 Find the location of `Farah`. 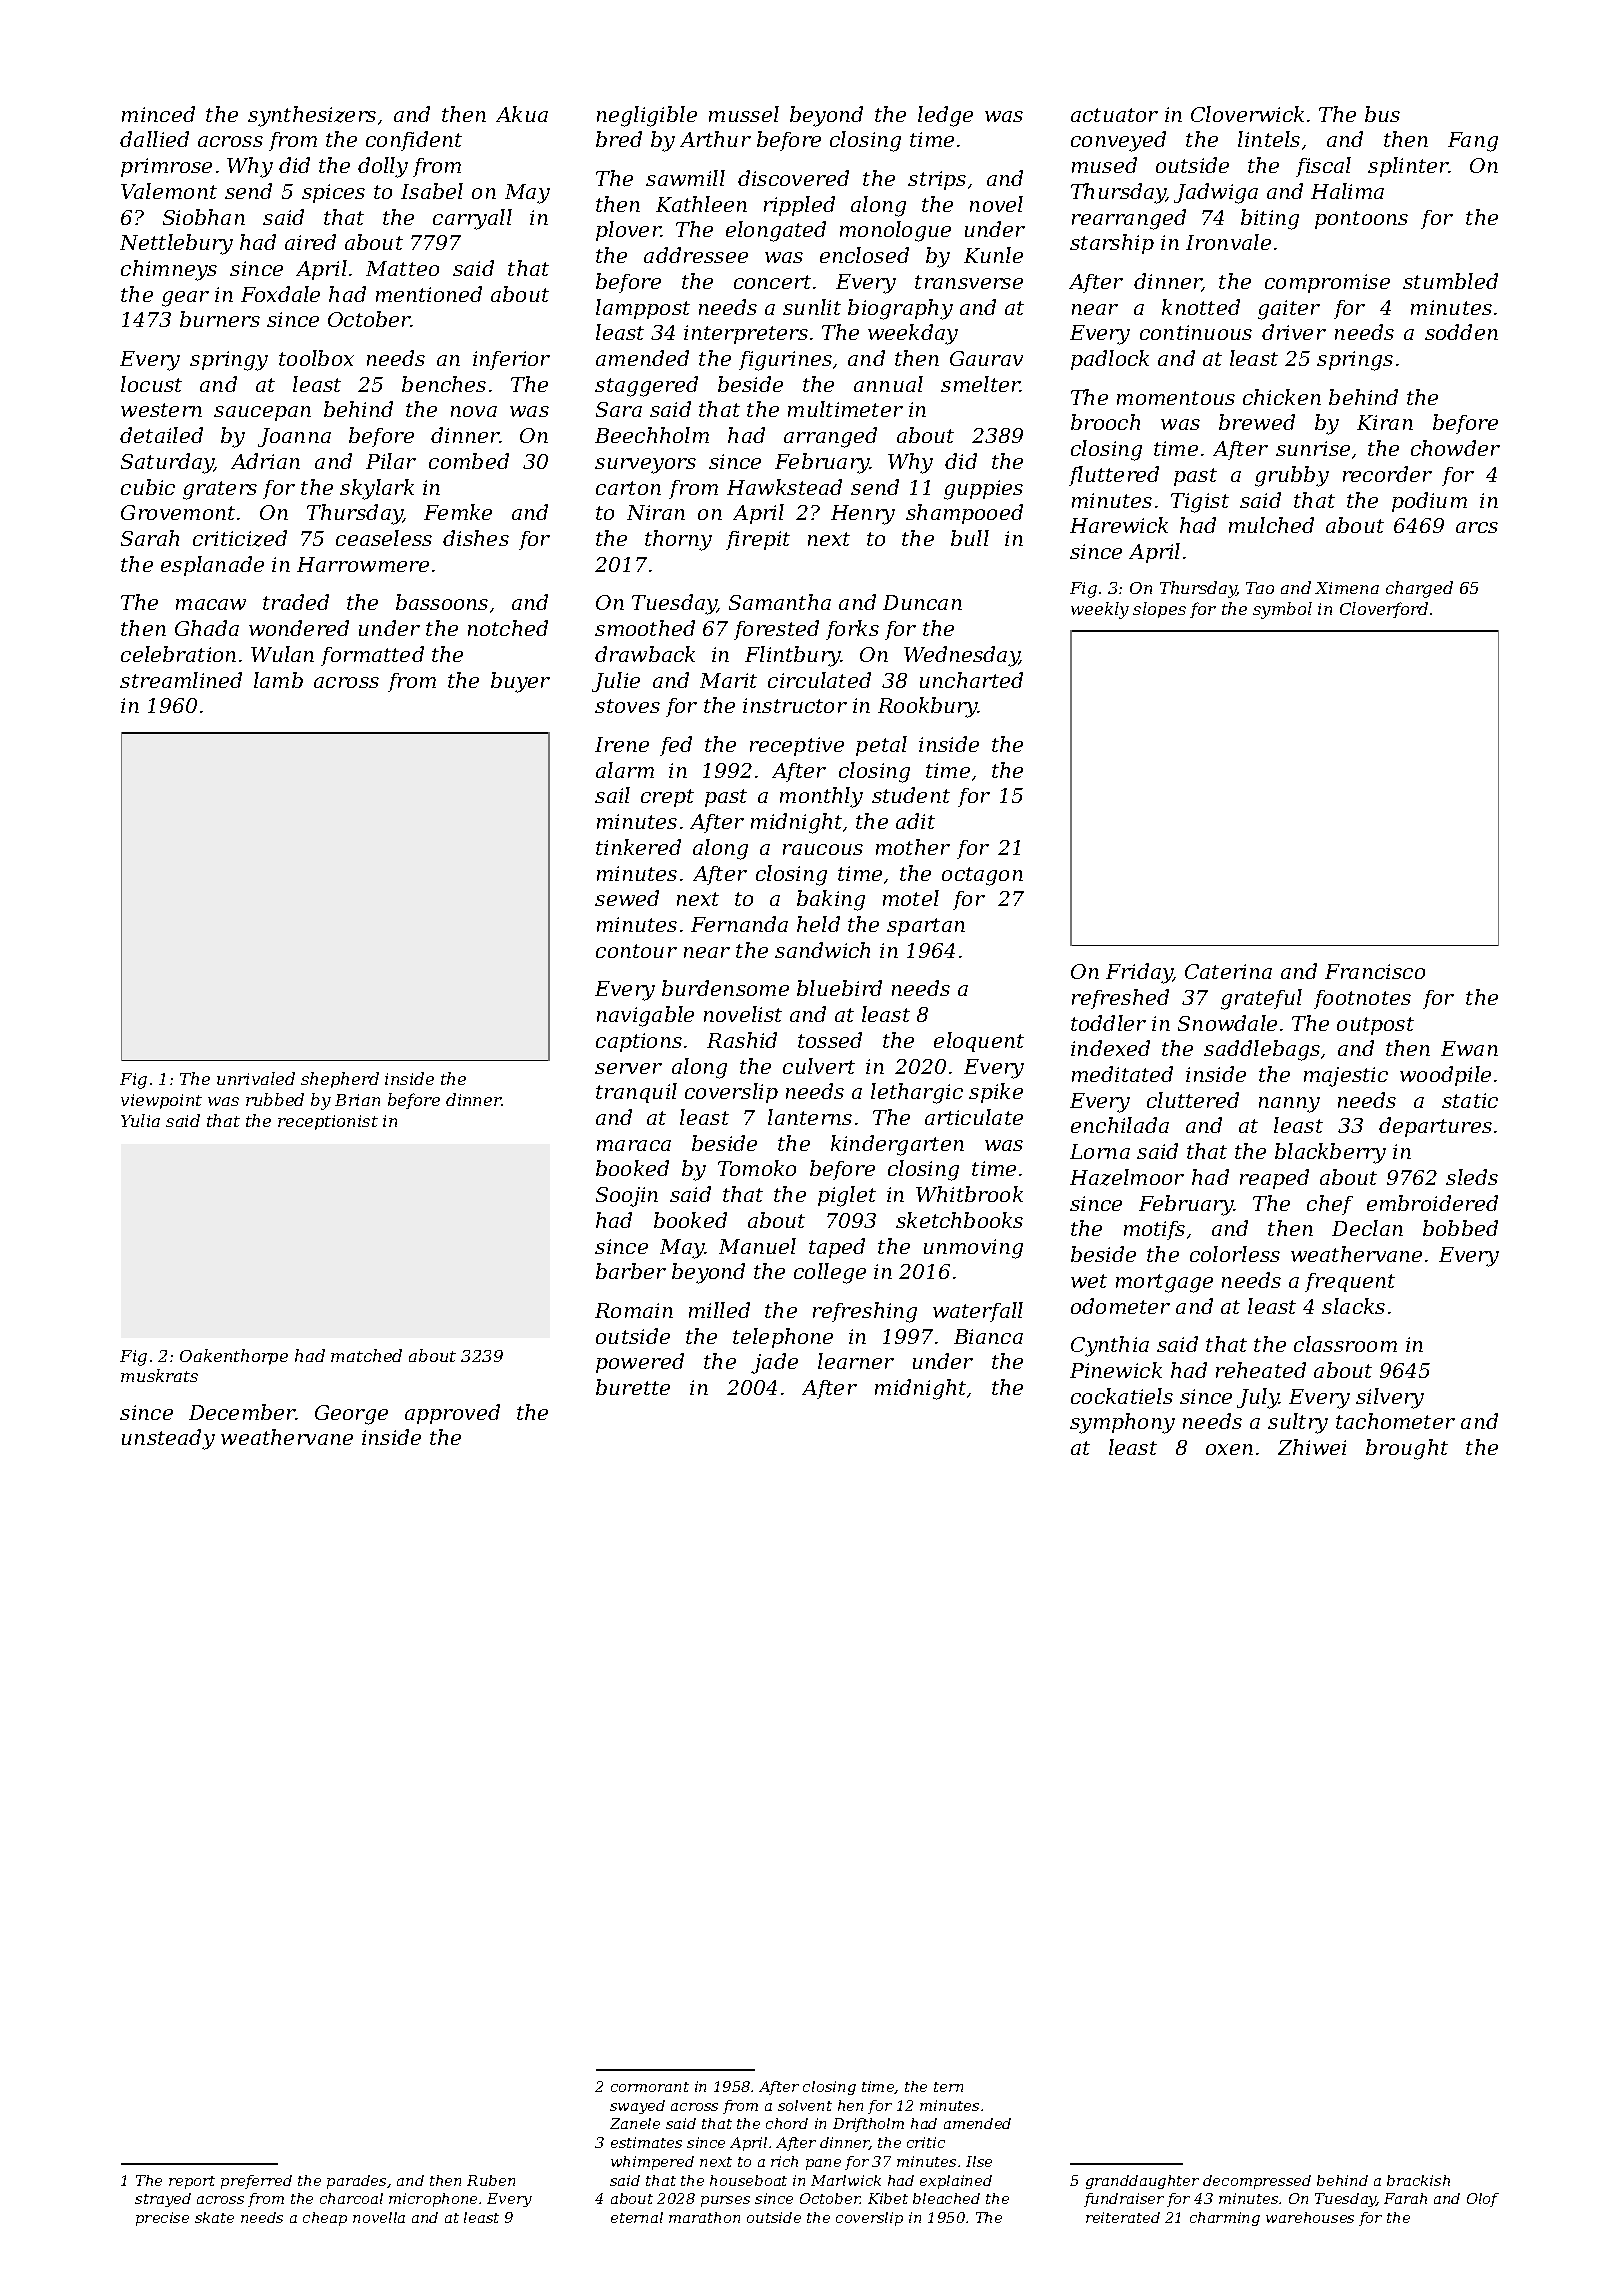

Farah is located at coordinates (1405, 2198).
